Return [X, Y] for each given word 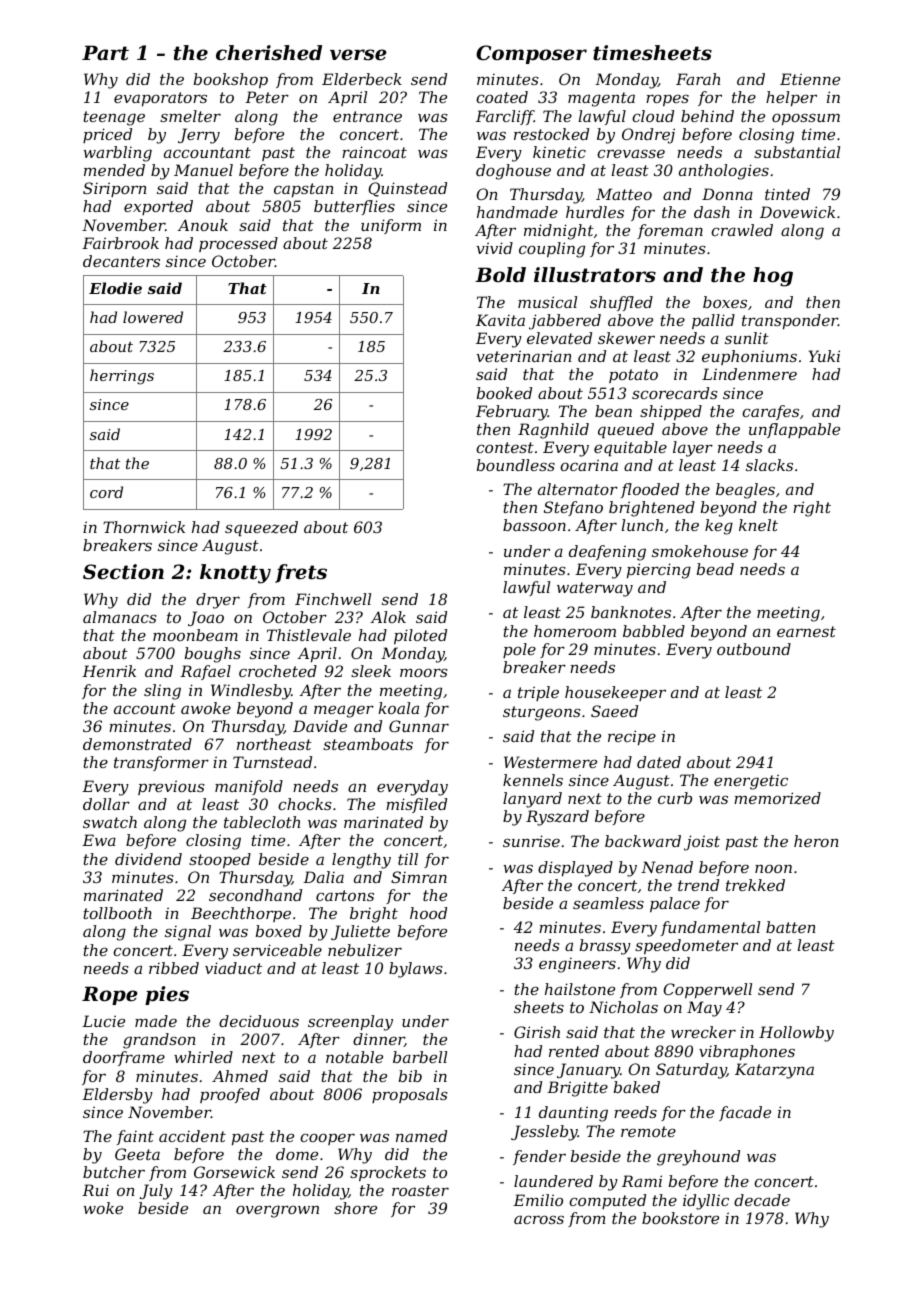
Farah [698, 79]
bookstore [680, 1218]
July [156, 1192]
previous [171, 787]
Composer [531, 54]
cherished [269, 53]
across [539, 1219]
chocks [305, 804]
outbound [754, 649]
